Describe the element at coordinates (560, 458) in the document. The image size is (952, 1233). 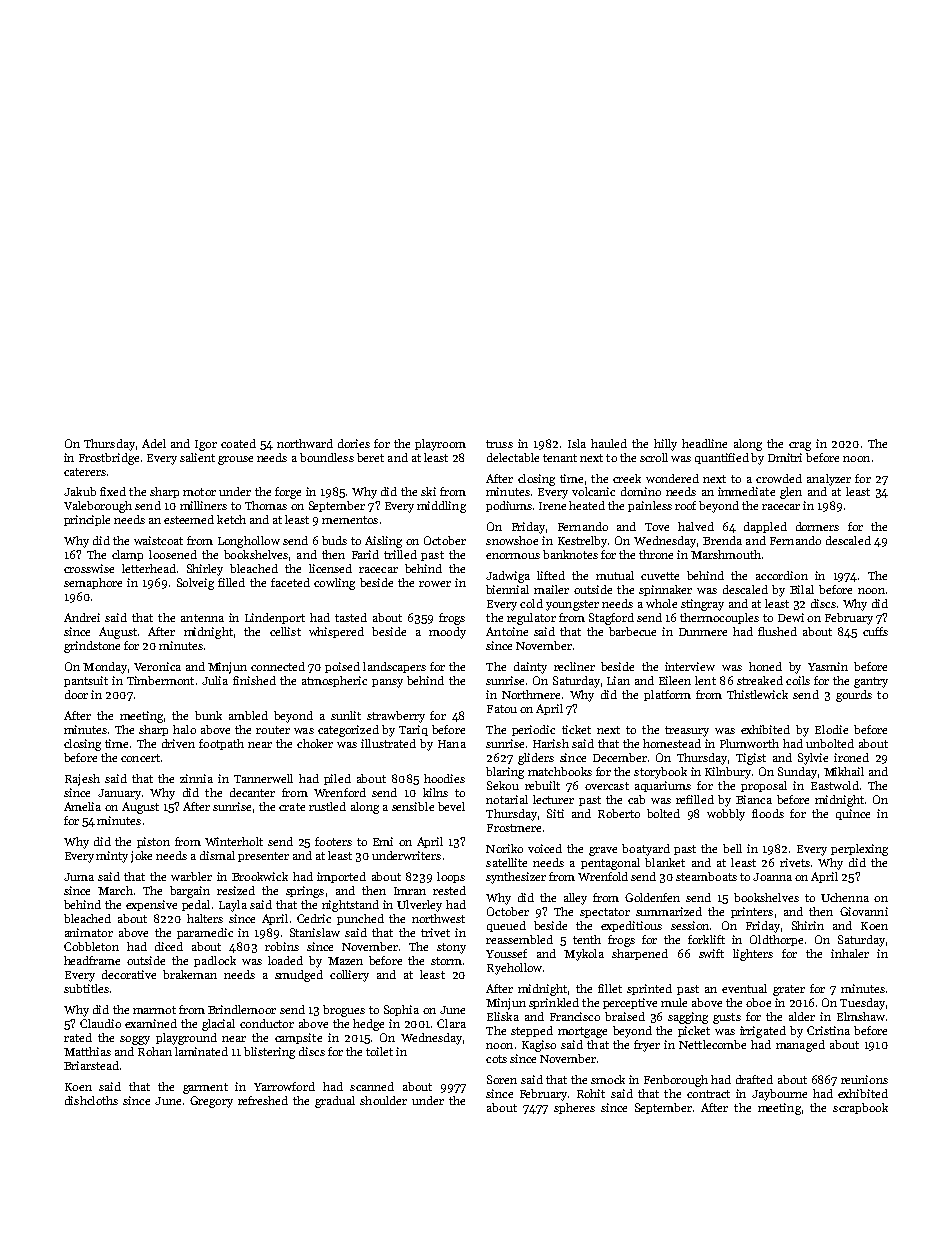
I see `tenant` at that location.
